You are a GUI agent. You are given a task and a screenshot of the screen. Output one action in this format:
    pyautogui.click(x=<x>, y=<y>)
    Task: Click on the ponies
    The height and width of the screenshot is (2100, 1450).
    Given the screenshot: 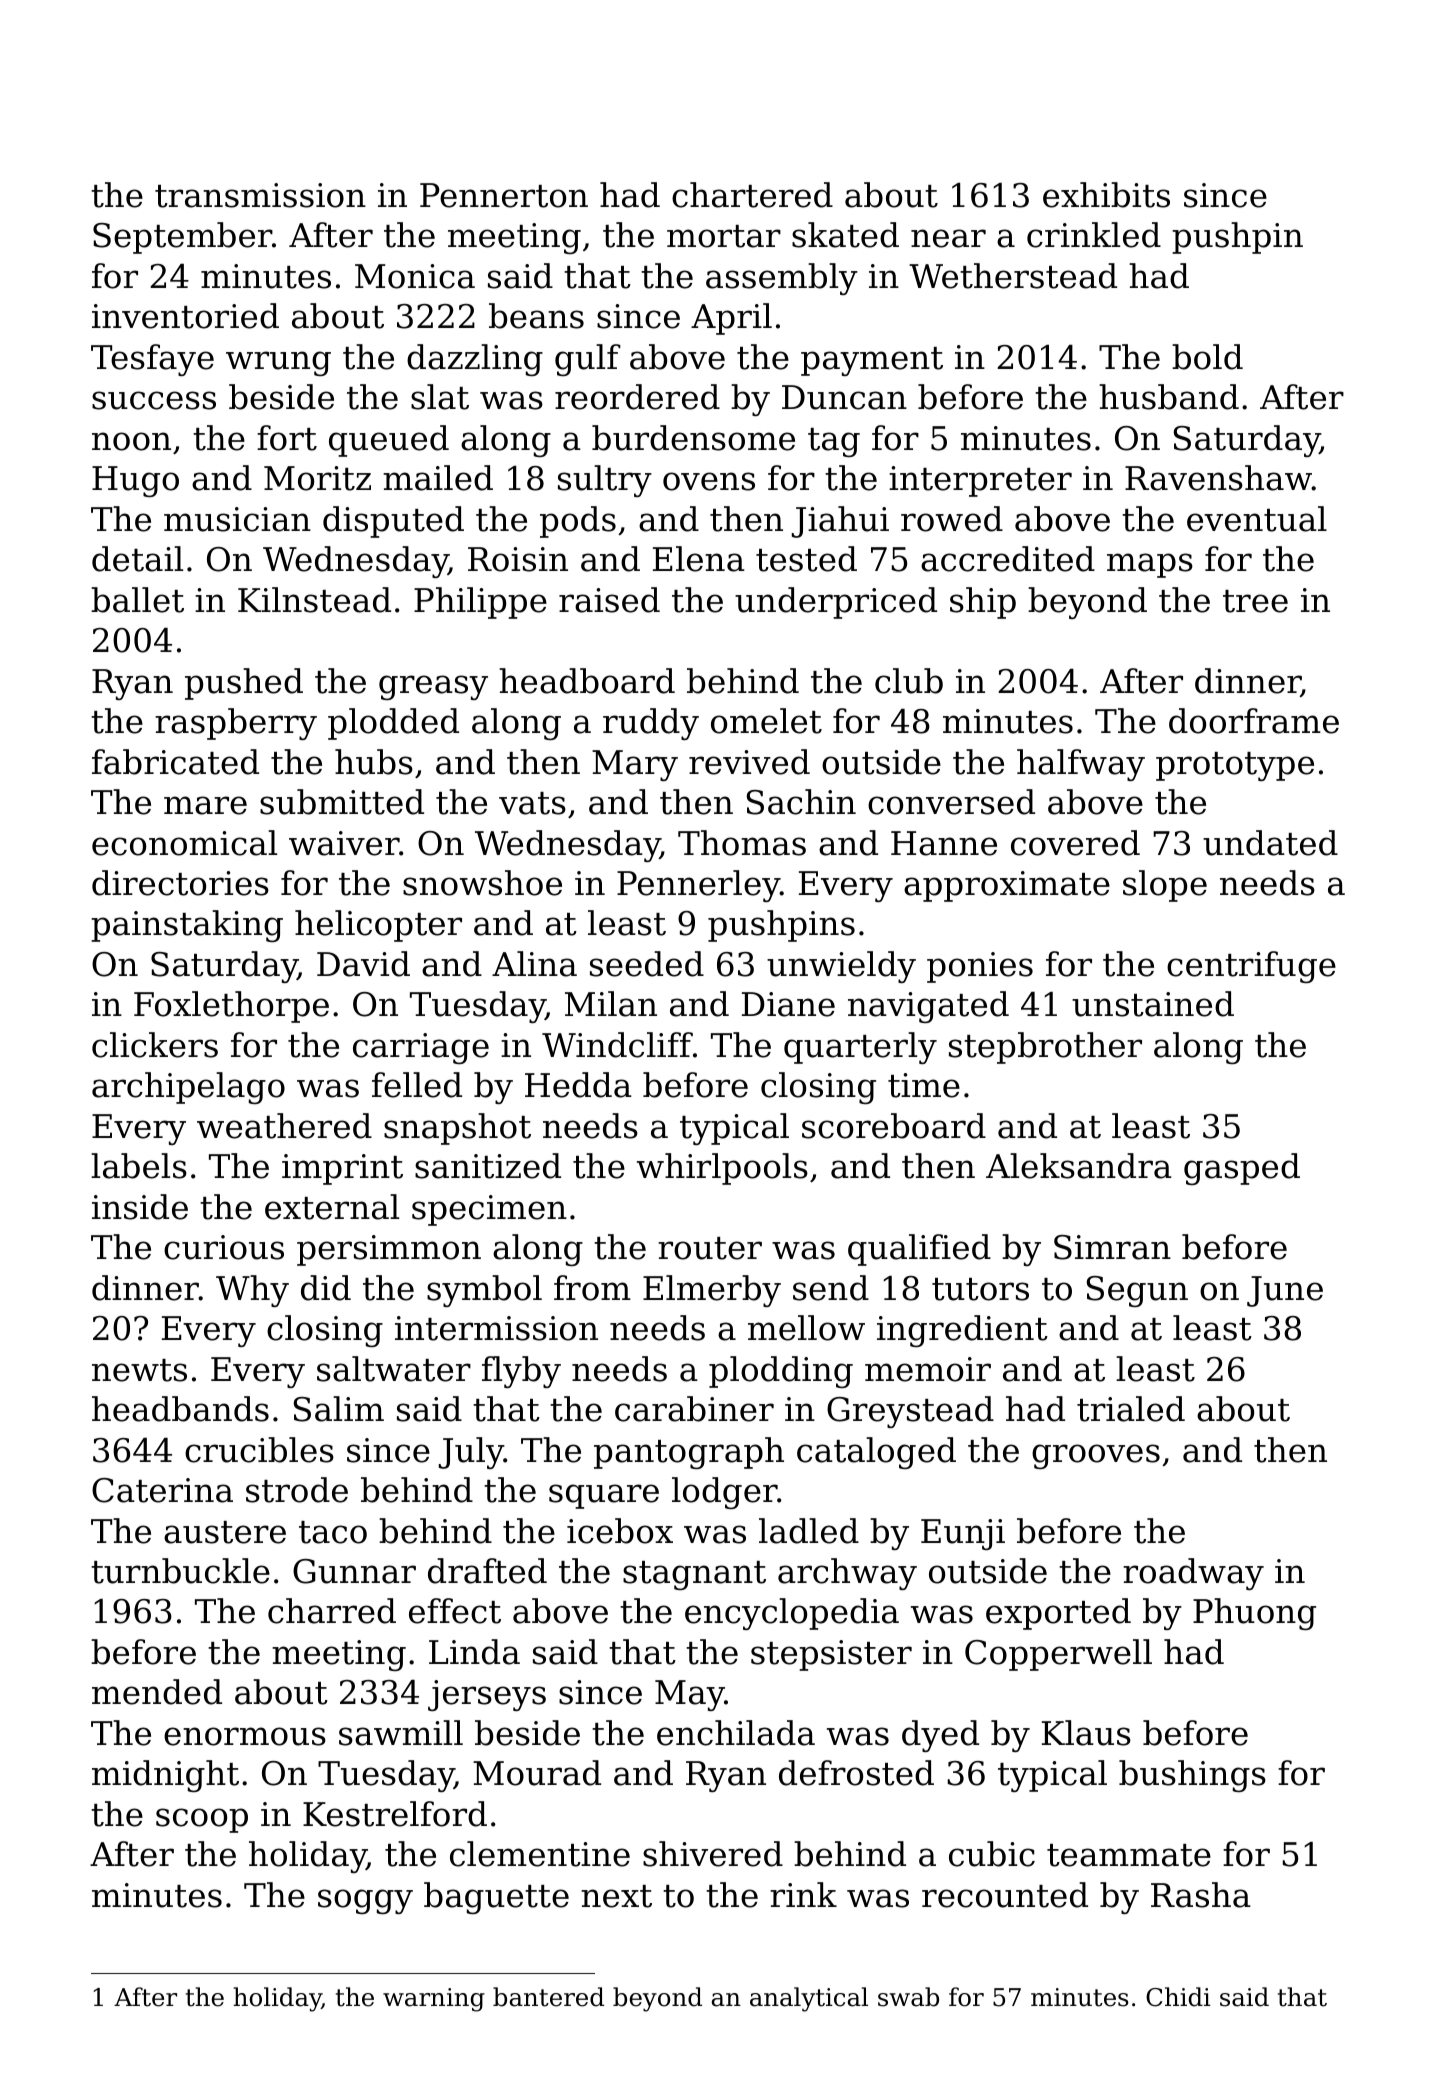 What is the action you would take?
    pyautogui.click(x=980, y=967)
